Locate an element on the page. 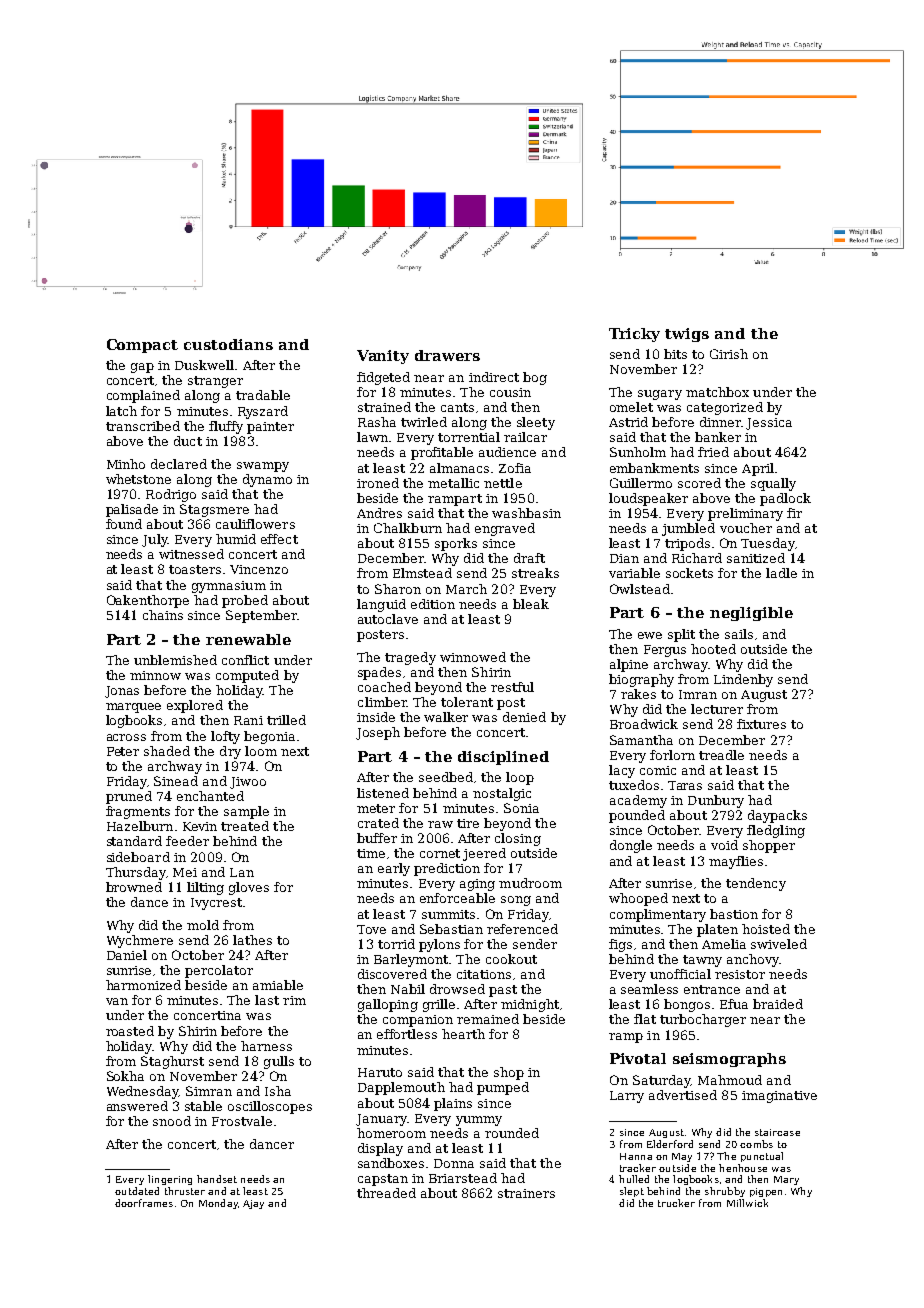 This page has width=924, height=1308. swampy is located at coordinates (263, 467).
